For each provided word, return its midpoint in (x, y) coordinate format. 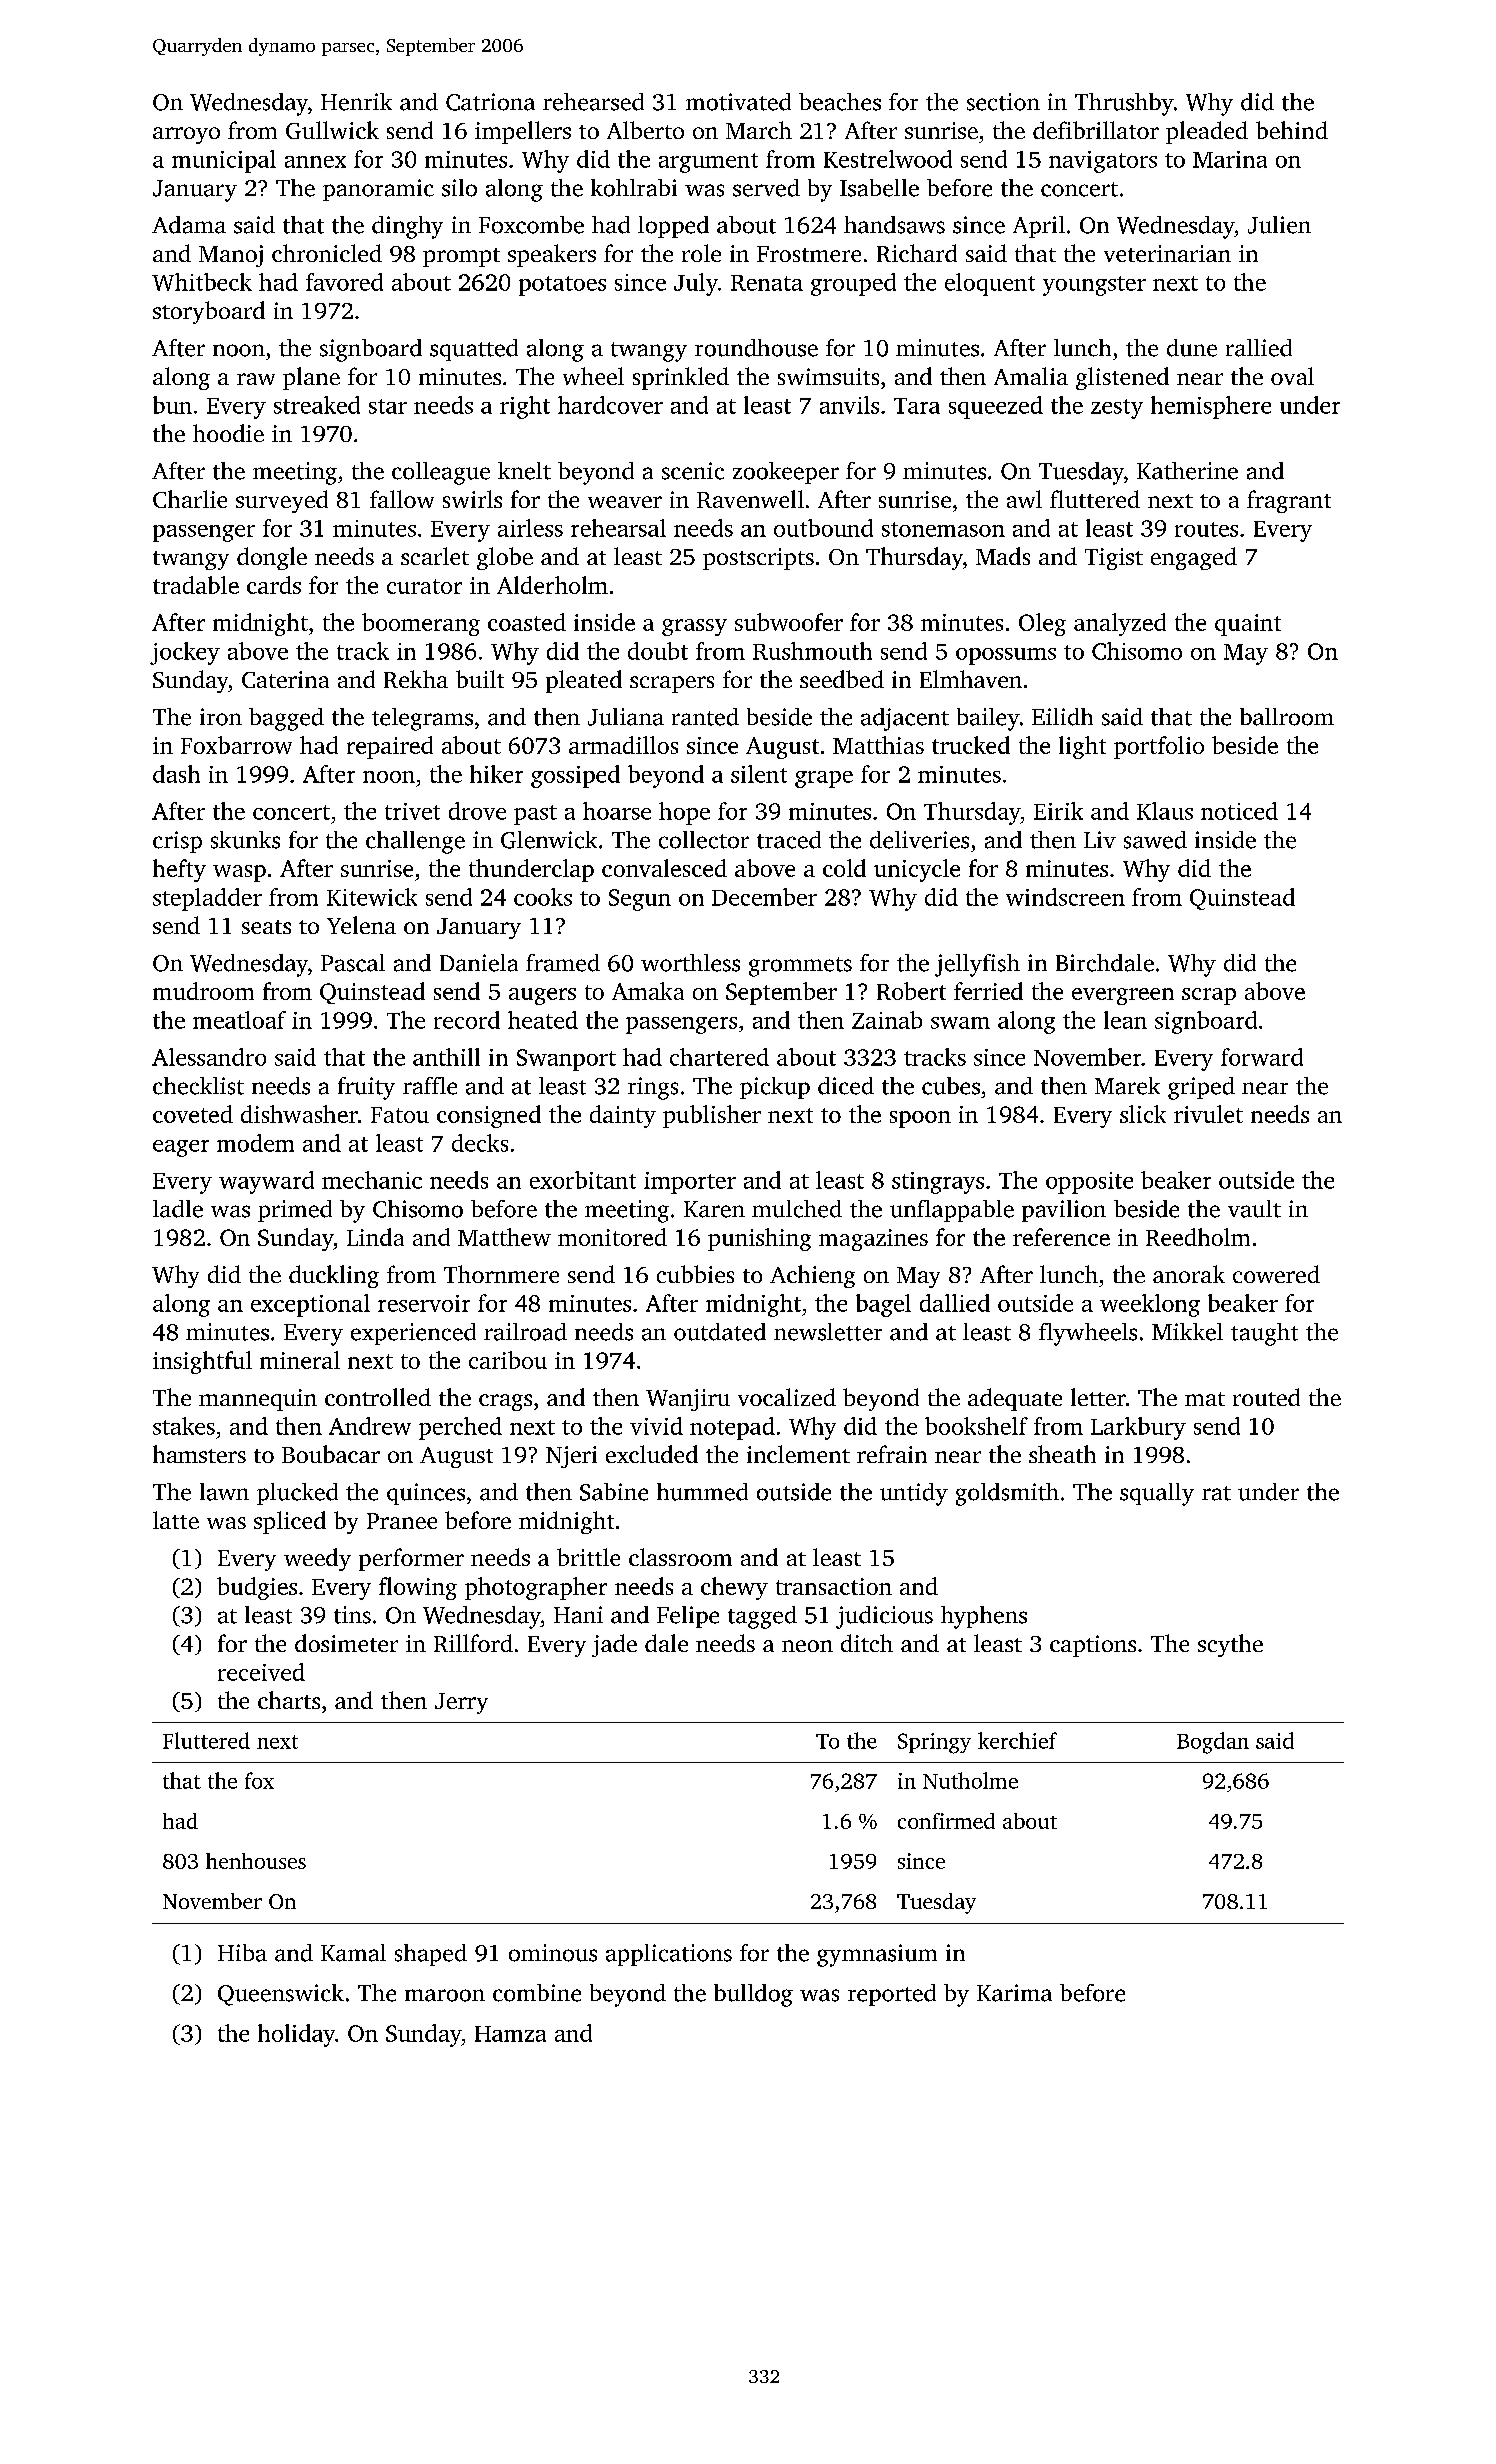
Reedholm (1198, 1237)
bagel (883, 1305)
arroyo (186, 135)
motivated (738, 102)
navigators (1103, 162)
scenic (693, 471)
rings (653, 1088)
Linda (375, 1237)
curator (424, 586)
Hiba (242, 1953)
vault (1254, 1209)
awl (1024, 499)
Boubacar (331, 1454)
